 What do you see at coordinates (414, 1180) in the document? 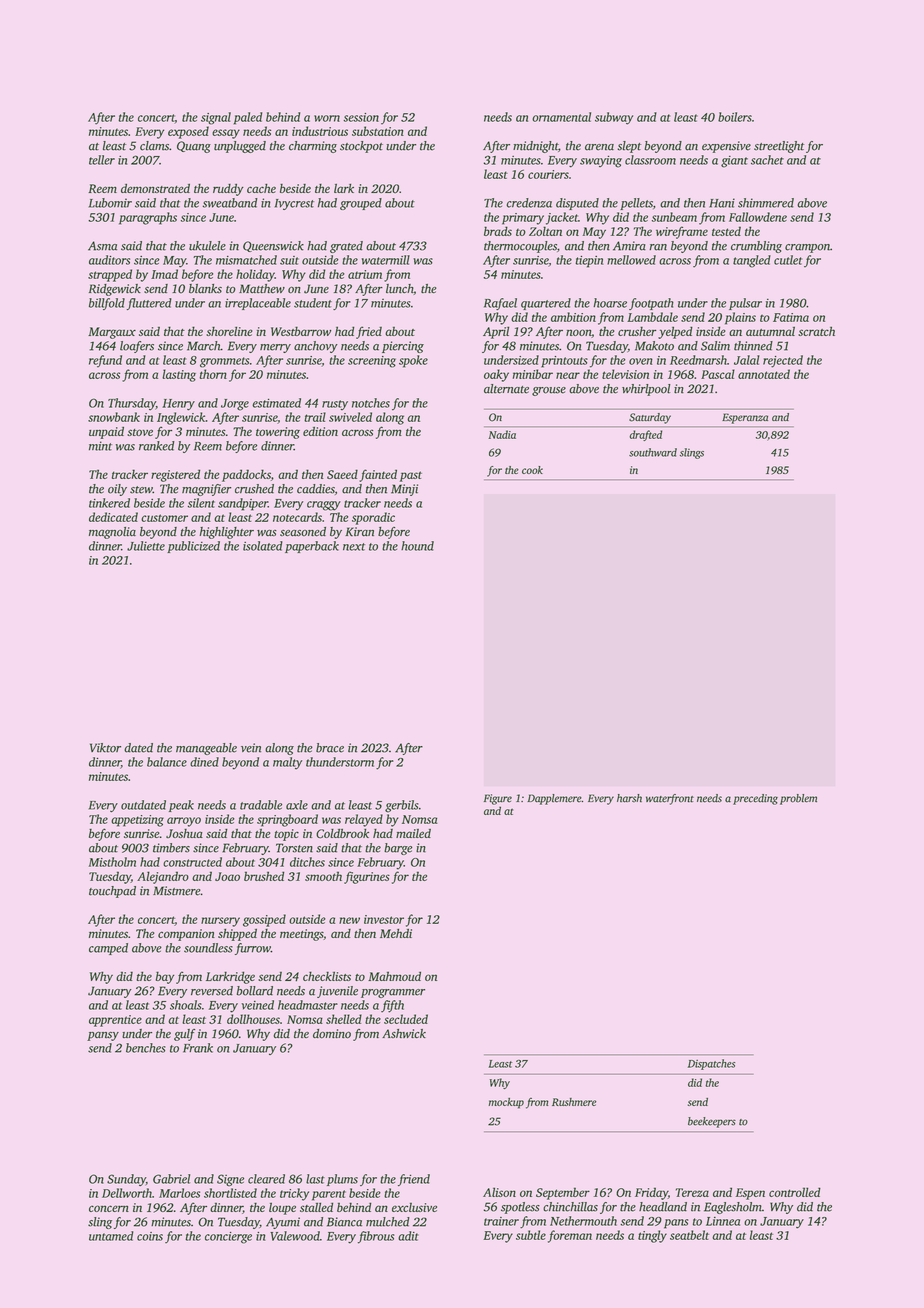
I see `friend` at bounding box center [414, 1180].
